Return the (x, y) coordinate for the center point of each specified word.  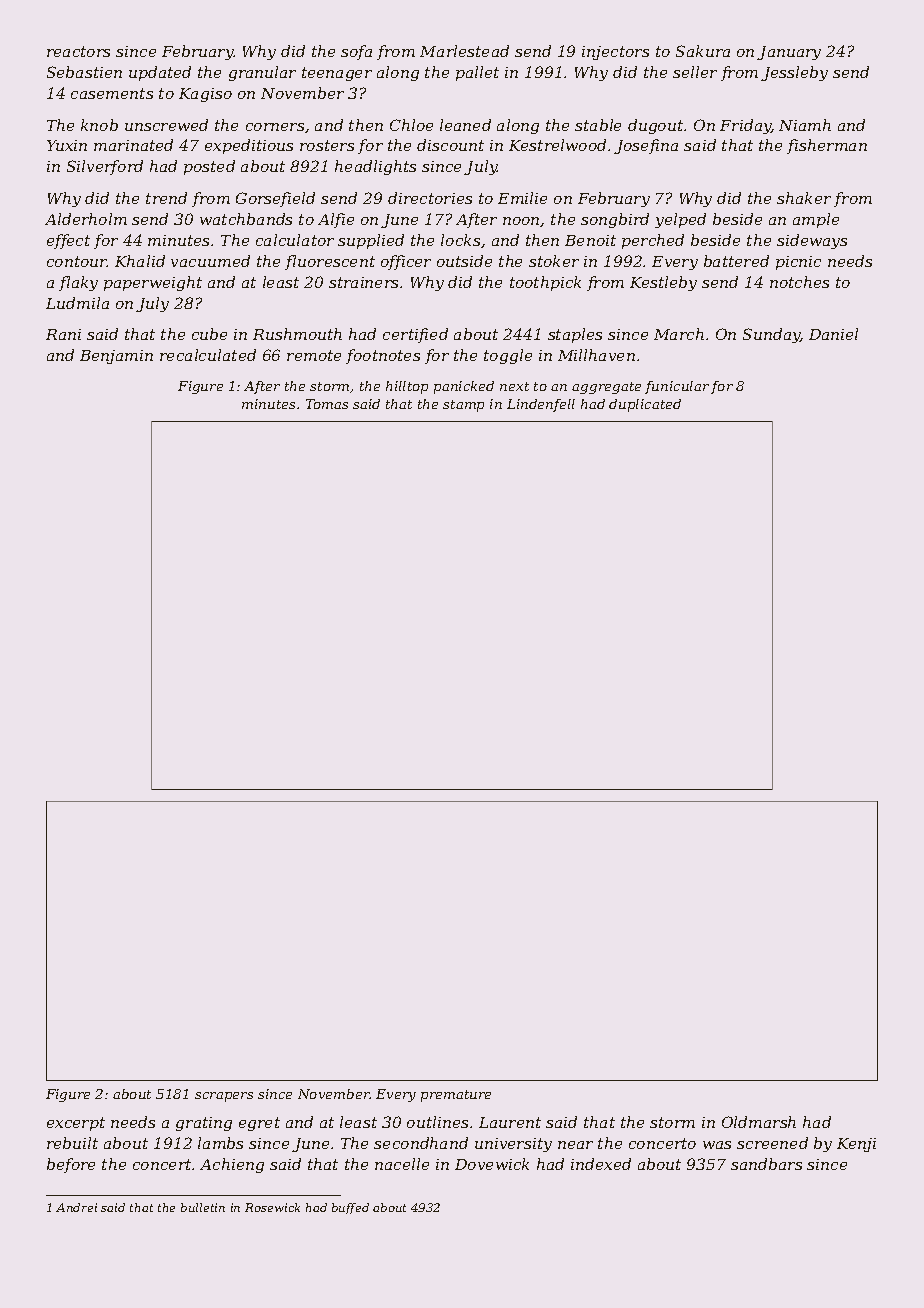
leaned (465, 125)
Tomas (327, 404)
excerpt (76, 1124)
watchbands (246, 219)
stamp (463, 406)
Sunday (772, 335)
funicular (677, 387)
